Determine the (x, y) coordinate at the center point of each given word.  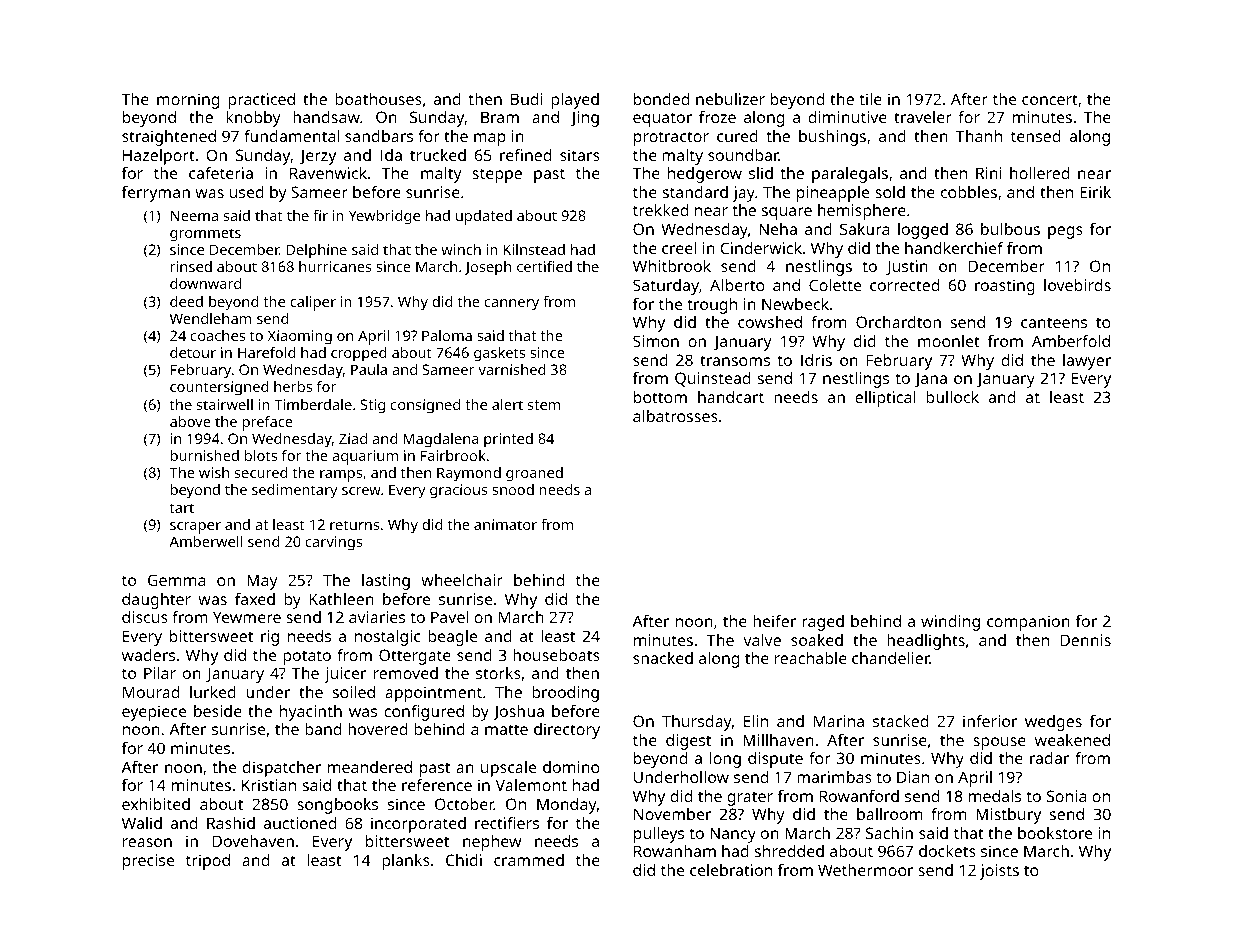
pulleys (659, 835)
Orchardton (898, 322)
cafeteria (221, 173)
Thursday (697, 723)
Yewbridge (384, 217)
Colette (835, 285)
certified (544, 266)
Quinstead (712, 379)
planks (406, 862)
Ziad (353, 438)
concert (1050, 99)
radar (1049, 758)
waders (148, 655)
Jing (585, 119)
